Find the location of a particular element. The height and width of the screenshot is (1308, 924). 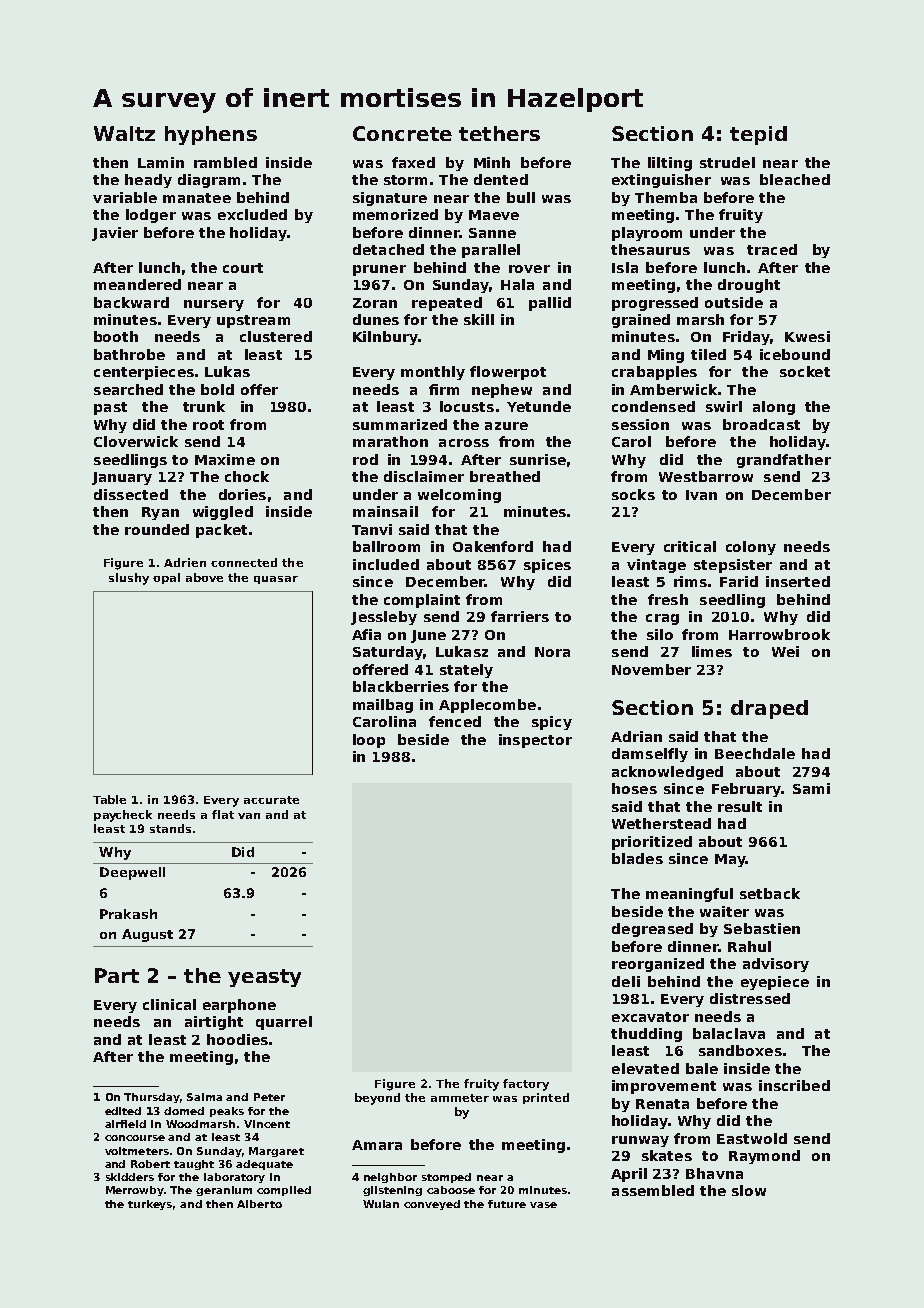

Farid is located at coordinates (739, 581).
